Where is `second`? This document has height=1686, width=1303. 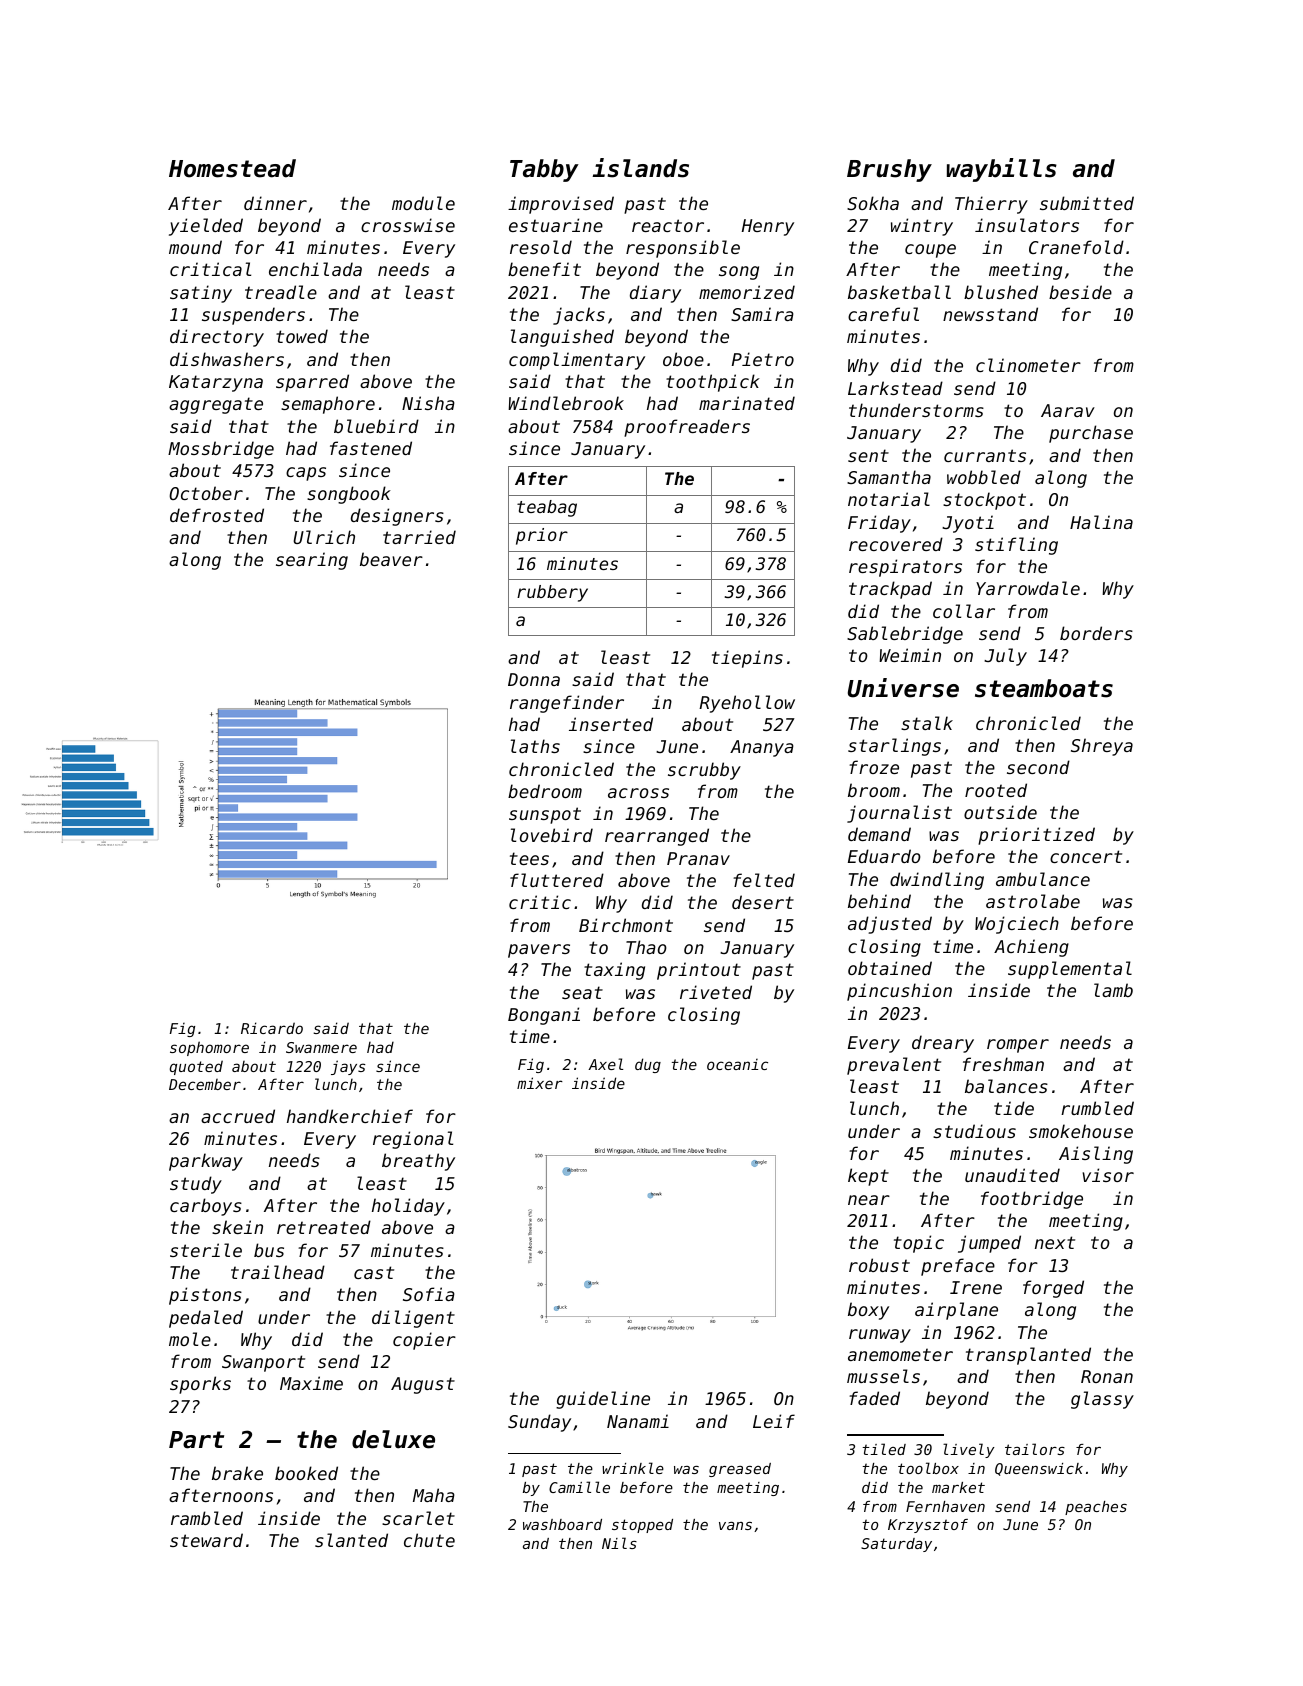 second is located at coordinates (1038, 767).
